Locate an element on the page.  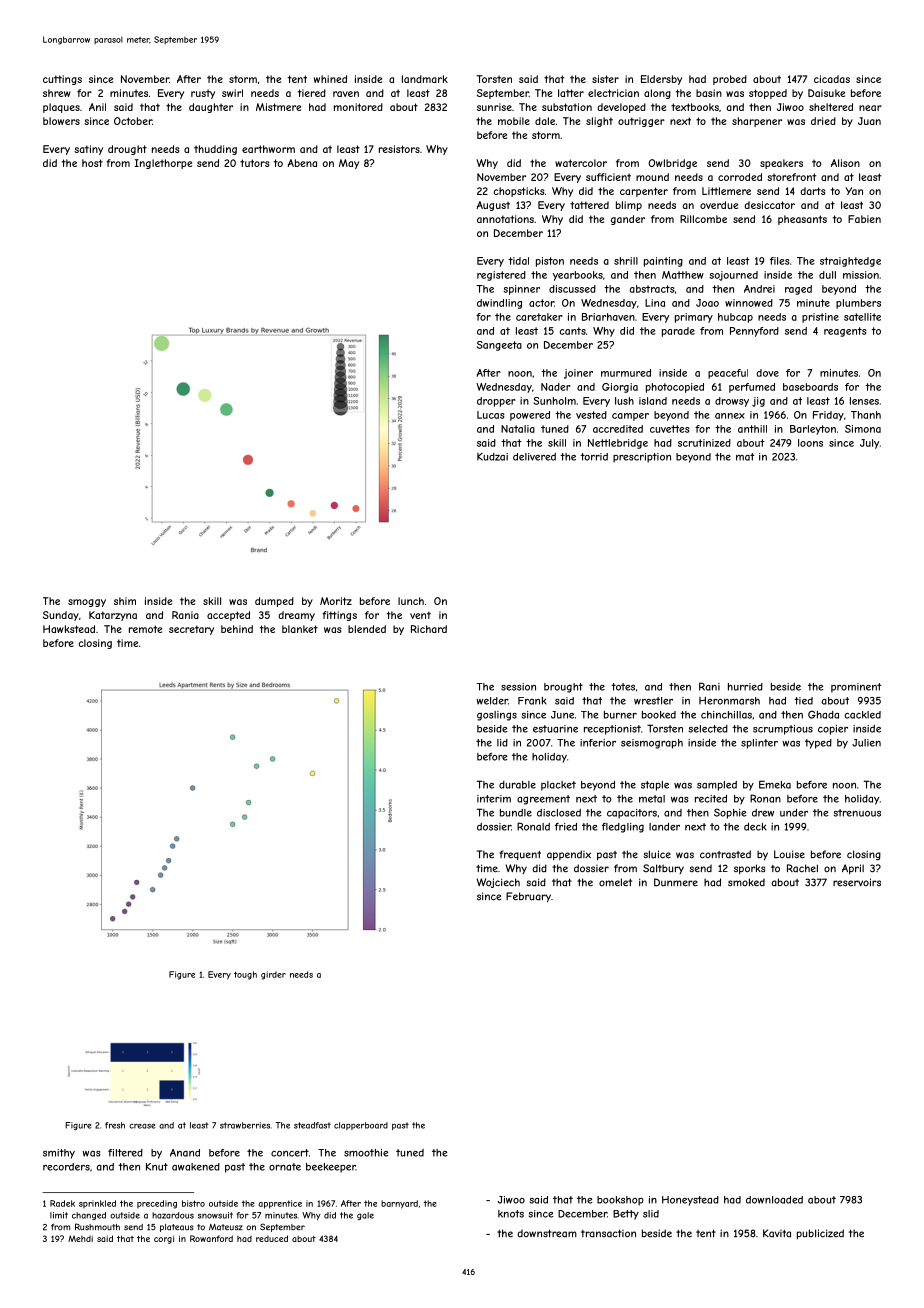
bookshop is located at coordinates (620, 1201).
